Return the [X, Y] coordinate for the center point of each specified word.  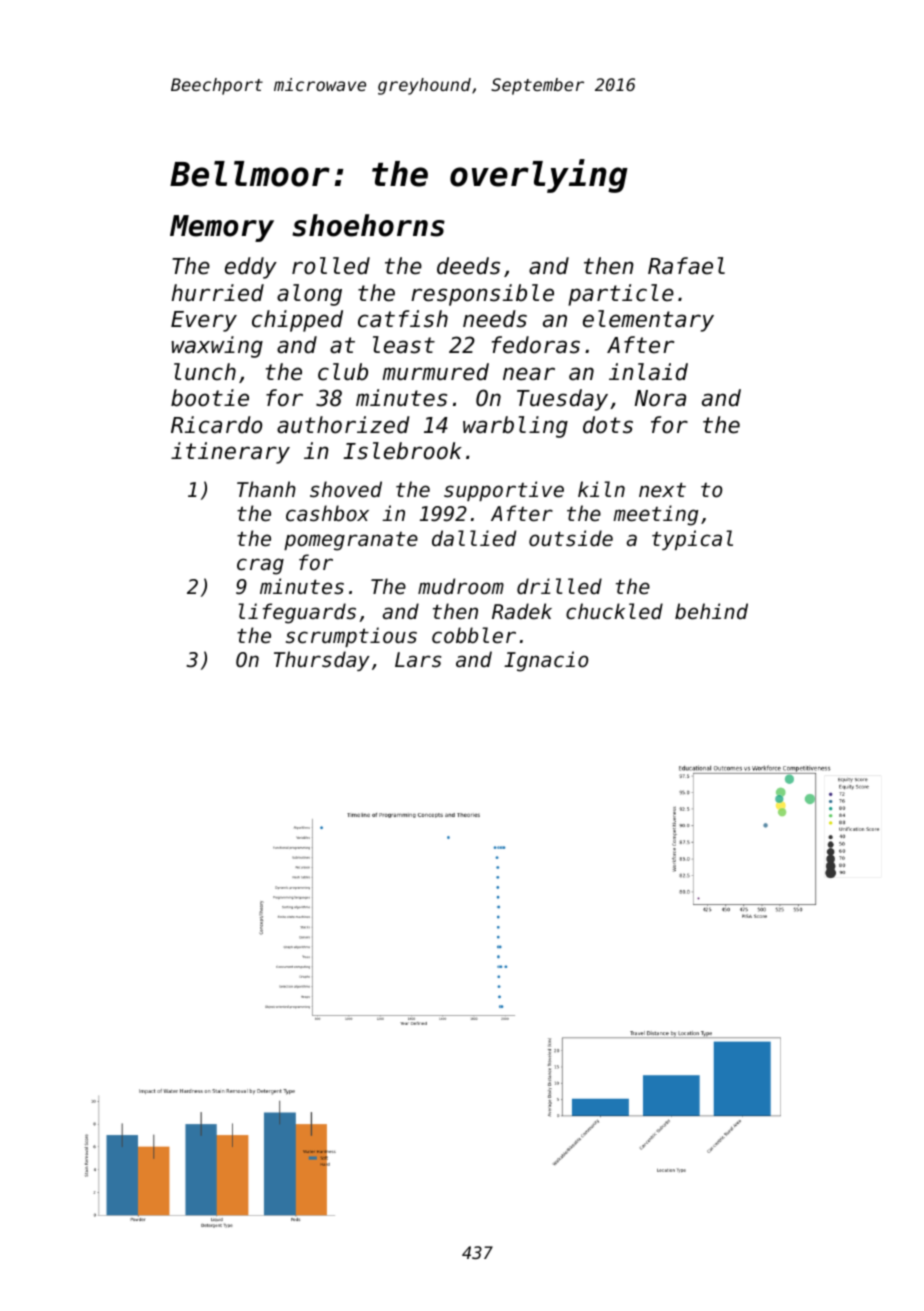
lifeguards [297, 613]
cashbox [327, 513]
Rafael [686, 266]
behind [711, 611]
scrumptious [351, 637]
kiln [601, 489]
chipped [297, 321]
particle [621, 295]
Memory [222, 228]
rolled [331, 266]
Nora [660, 398]
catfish [403, 319]
